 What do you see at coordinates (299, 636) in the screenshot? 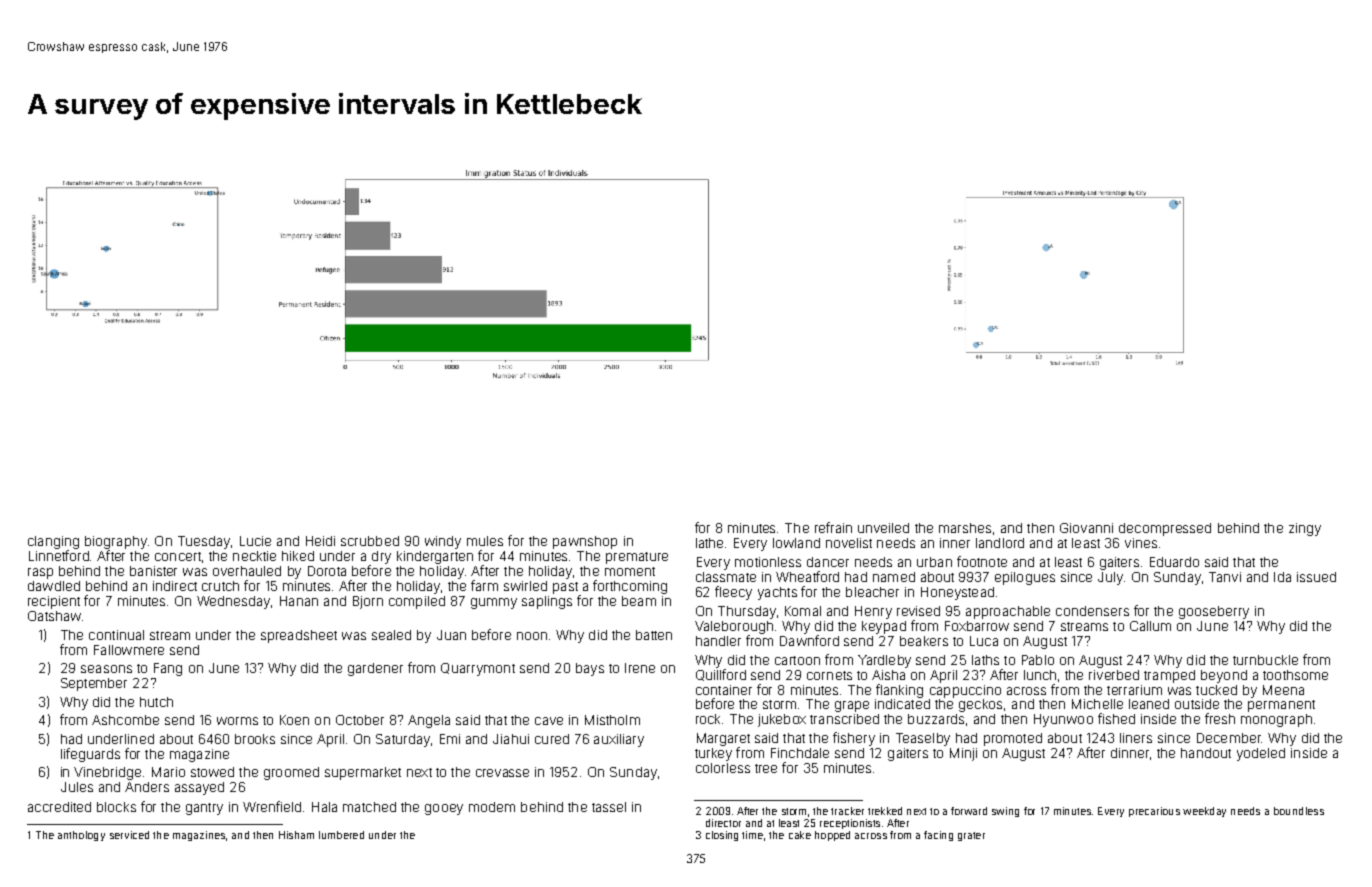
I see `spreadsheet` at bounding box center [299, 636].
